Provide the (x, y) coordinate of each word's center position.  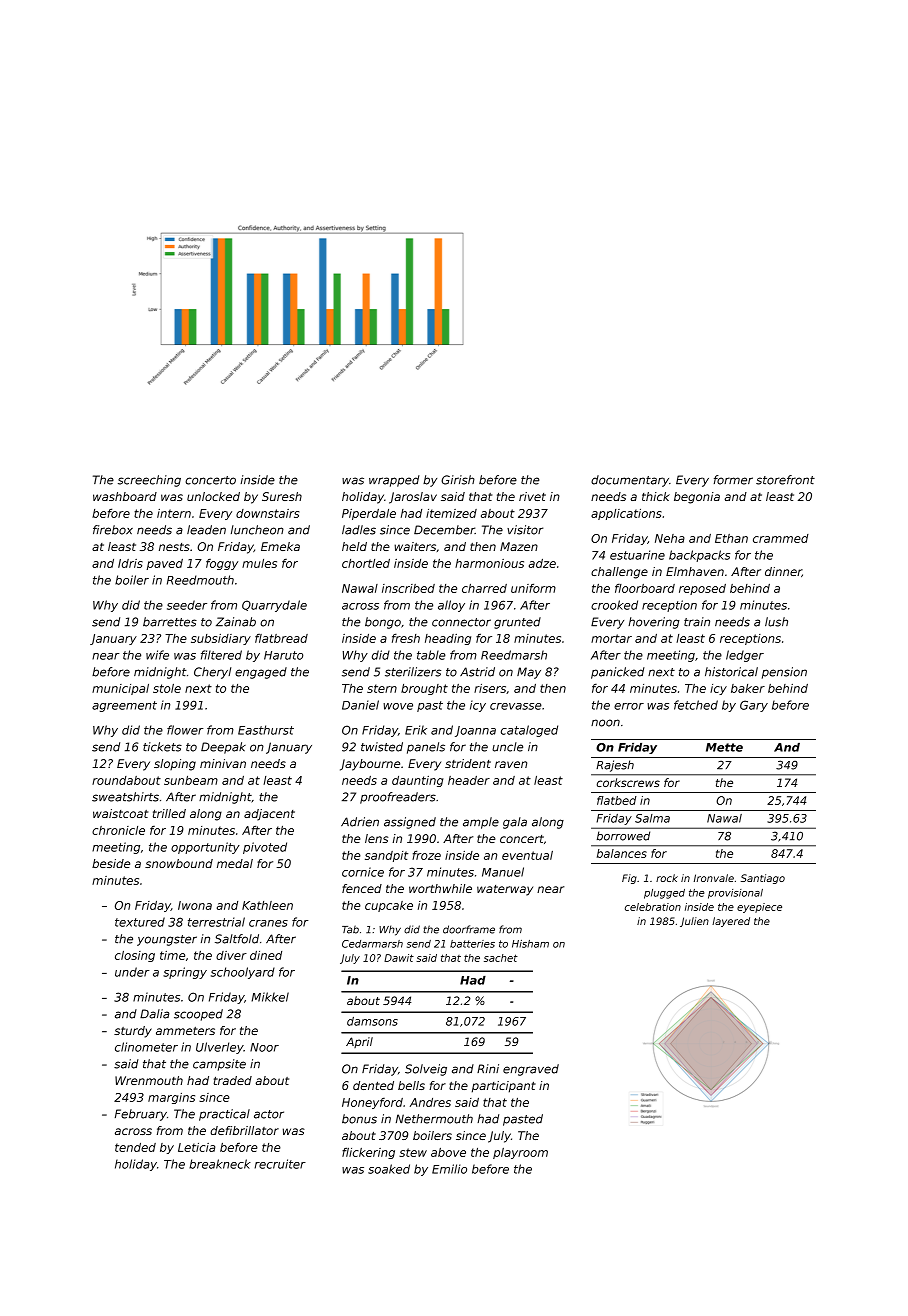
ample (481, 823)
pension (784, 673)
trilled (169, 813)
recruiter (280, 1164)
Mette (724, 747)
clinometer (146, 1047)
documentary (630, 481)
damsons (372, 1021)
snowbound (179, 863)
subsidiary (221, 639)
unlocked (213, 496)
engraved (531, 1070)
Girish (458, 480)
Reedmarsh (514, 655)
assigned (410, 823)
